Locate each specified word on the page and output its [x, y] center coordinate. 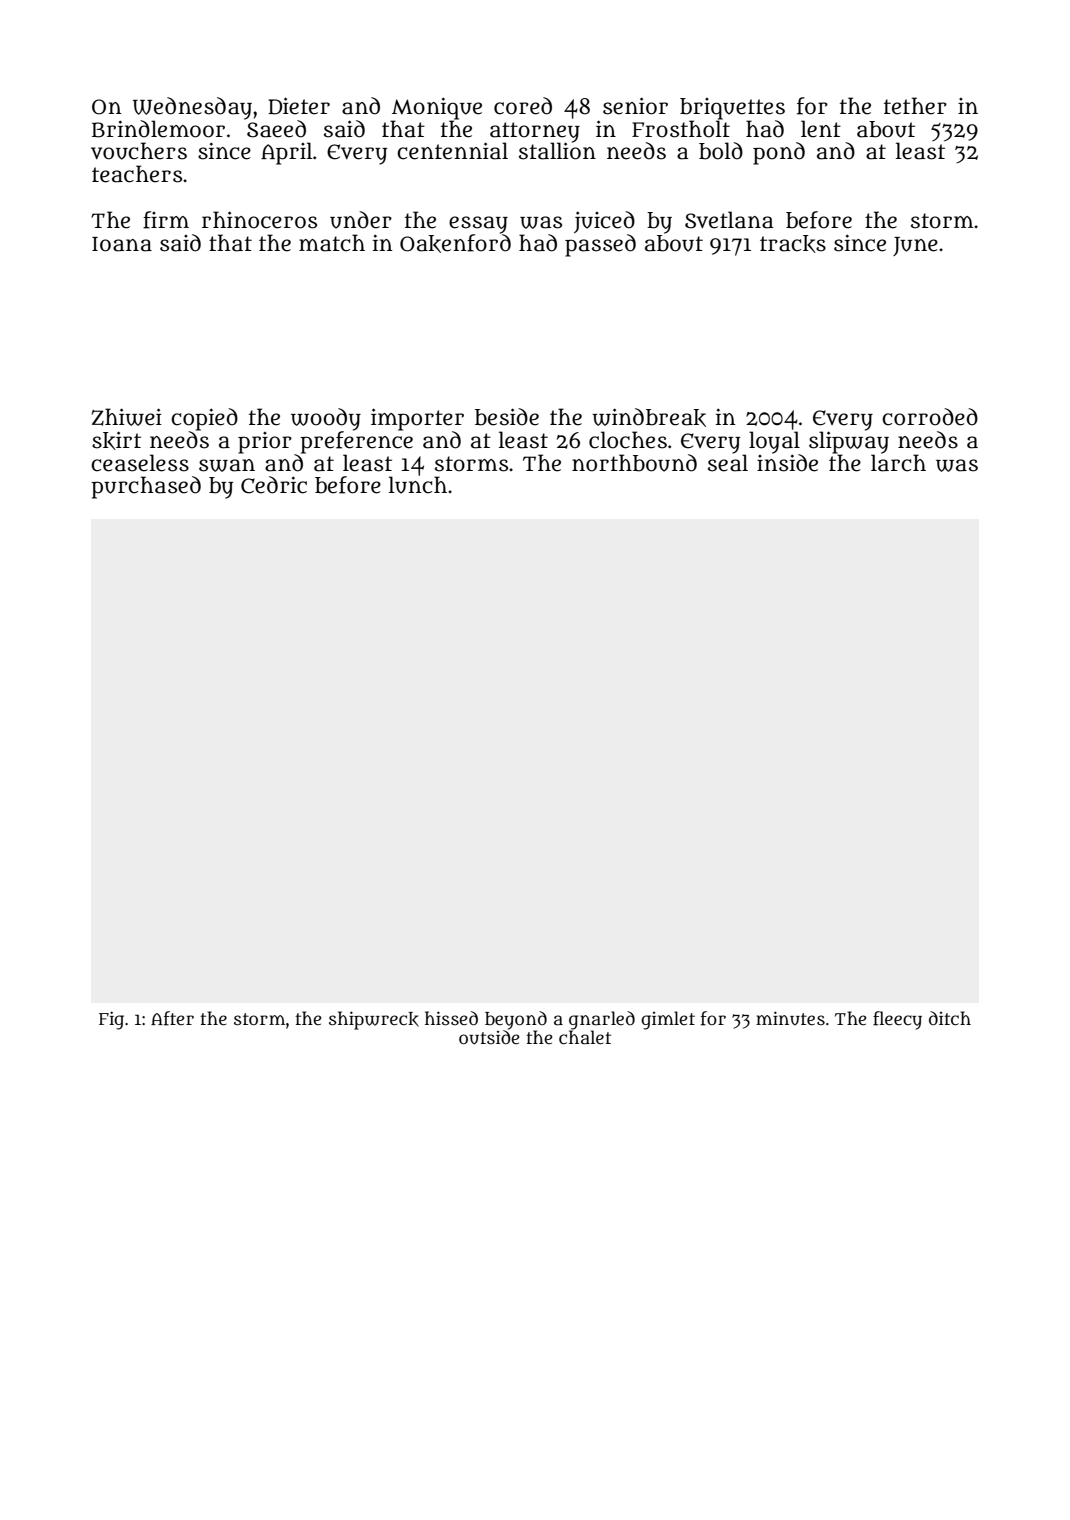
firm [166, 220]
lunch [418, 485]
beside [507, 417]
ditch [950, 1018]
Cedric [274, 485]
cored [523, 106]
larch [898, 463]
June [915, 246]
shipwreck [374, 1020]
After [172, 1018]
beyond [516, 1020]
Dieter [299, 106]
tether [915, 106]
